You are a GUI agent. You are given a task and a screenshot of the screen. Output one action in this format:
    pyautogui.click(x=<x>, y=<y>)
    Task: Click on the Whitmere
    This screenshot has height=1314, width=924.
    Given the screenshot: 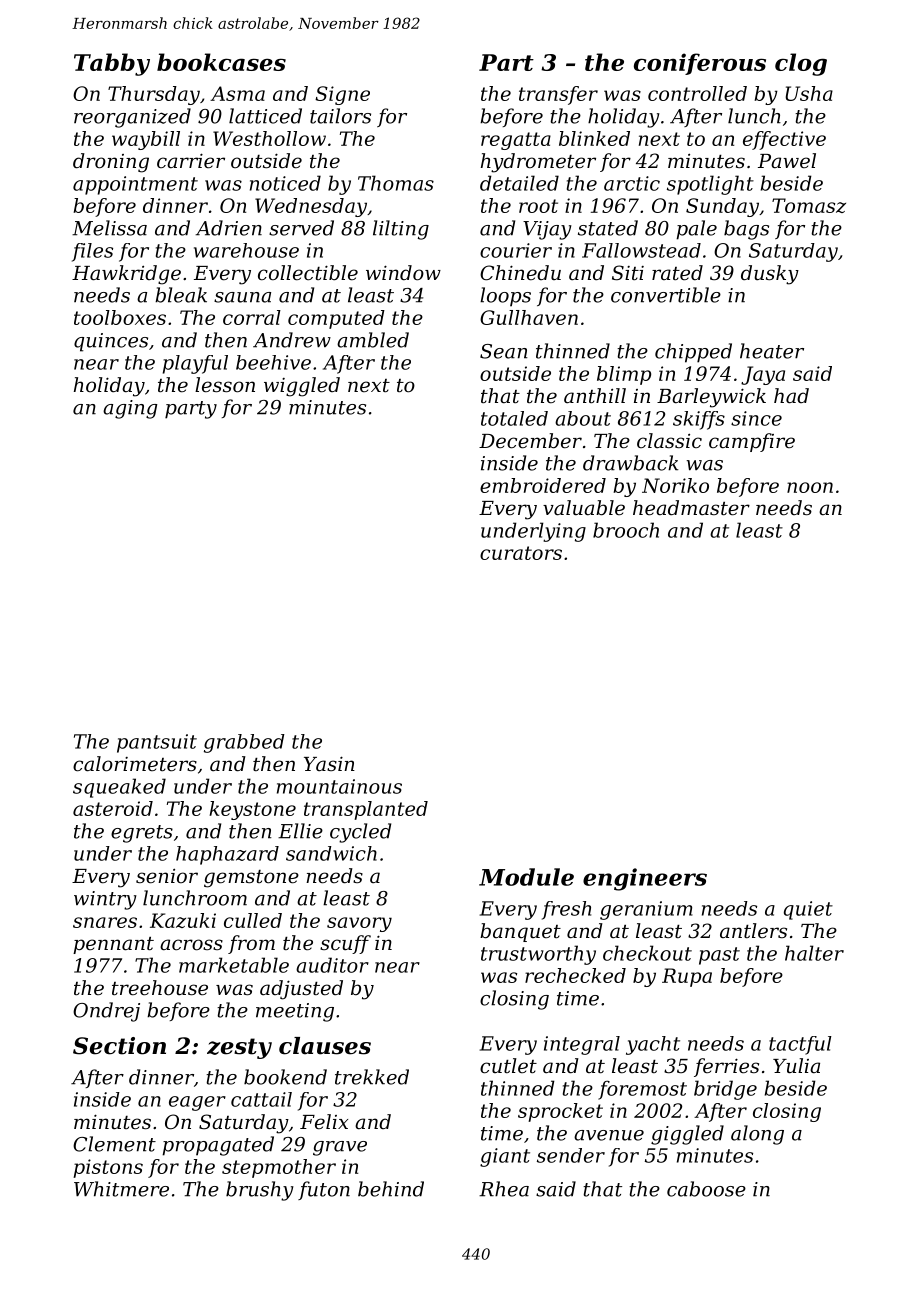 What is the action you would take?
    pyautogui.click(x=121, y=1189)
